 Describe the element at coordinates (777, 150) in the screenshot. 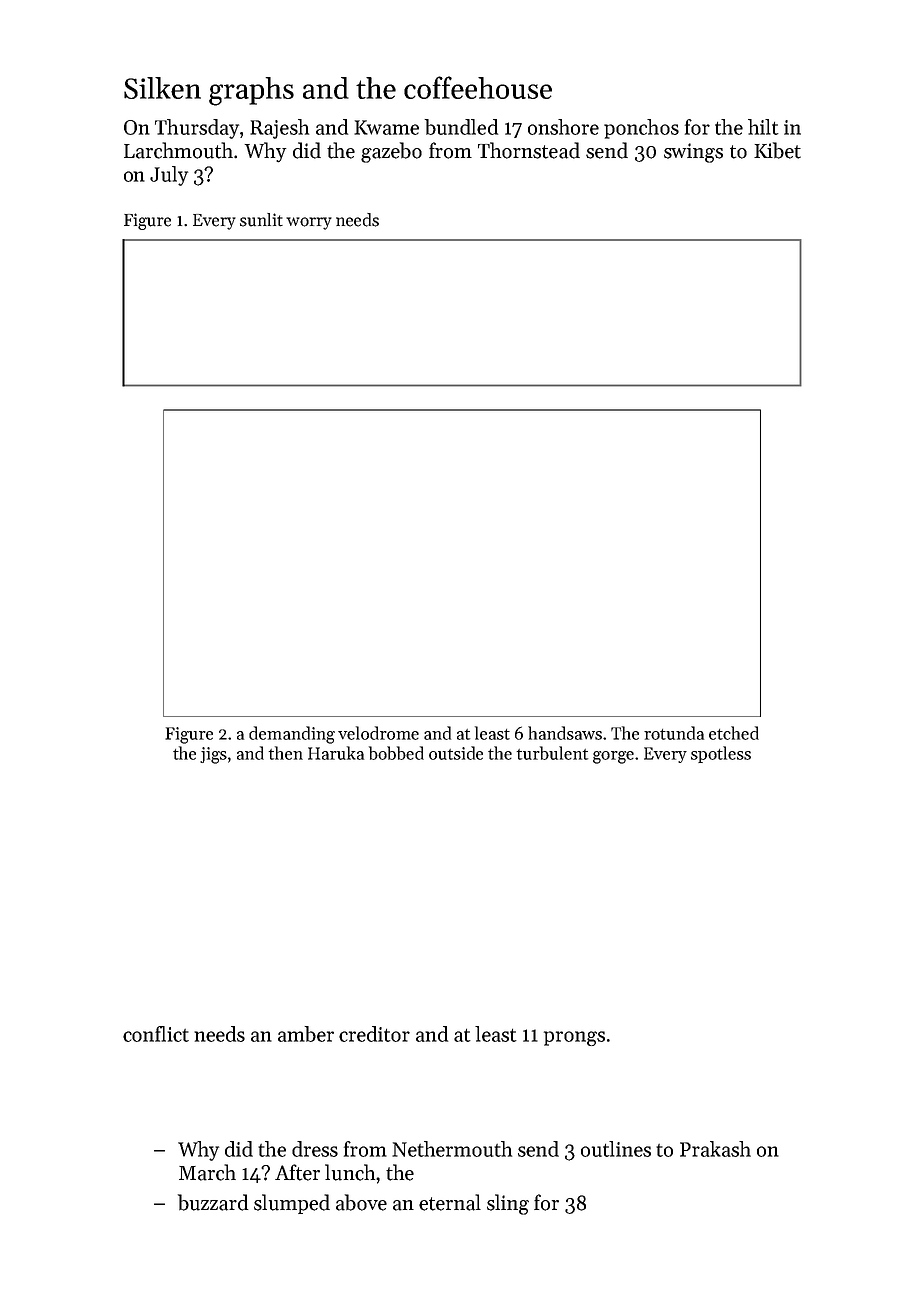

I see `Kibet` at that location.
